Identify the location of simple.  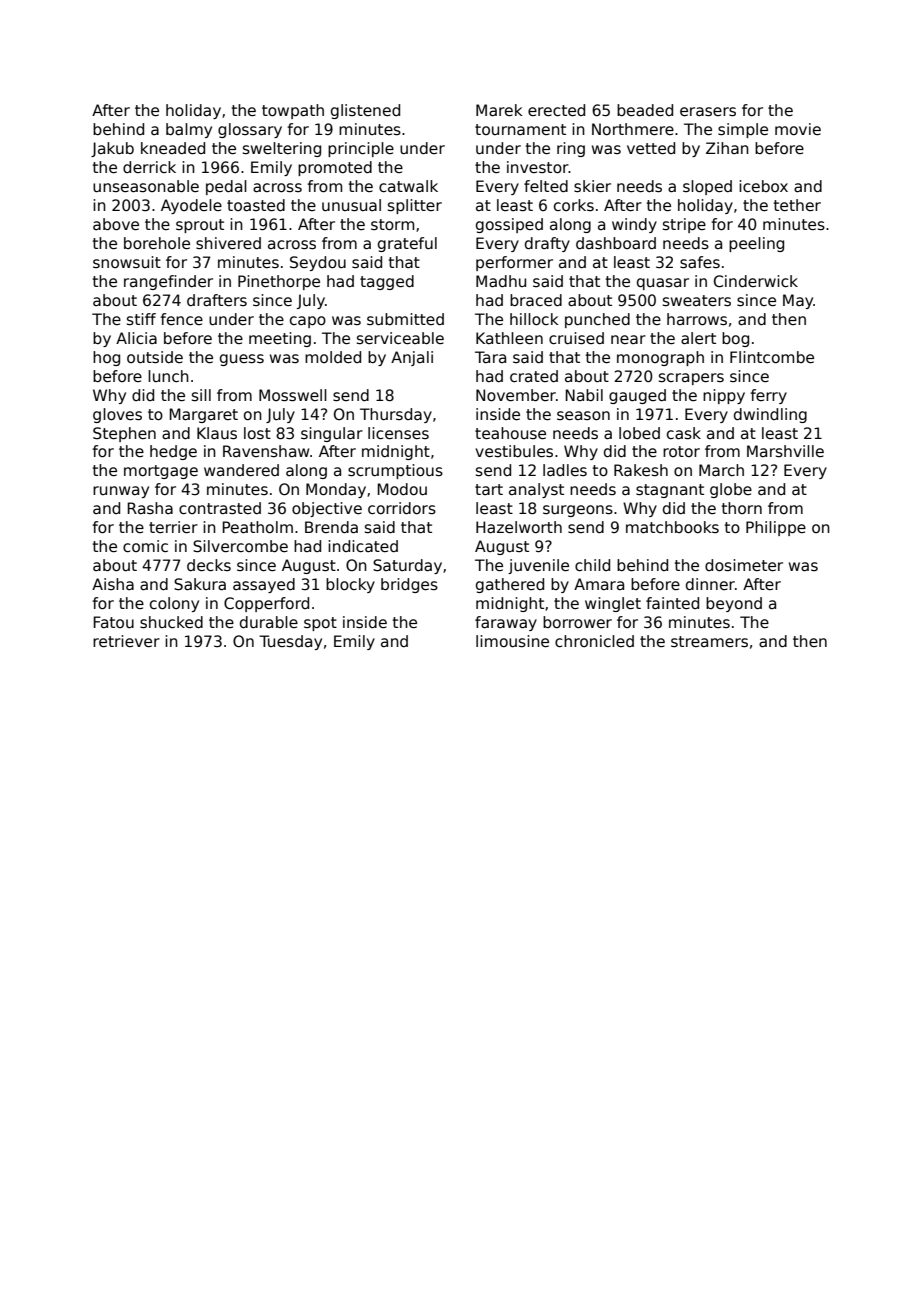
(743, 130).
